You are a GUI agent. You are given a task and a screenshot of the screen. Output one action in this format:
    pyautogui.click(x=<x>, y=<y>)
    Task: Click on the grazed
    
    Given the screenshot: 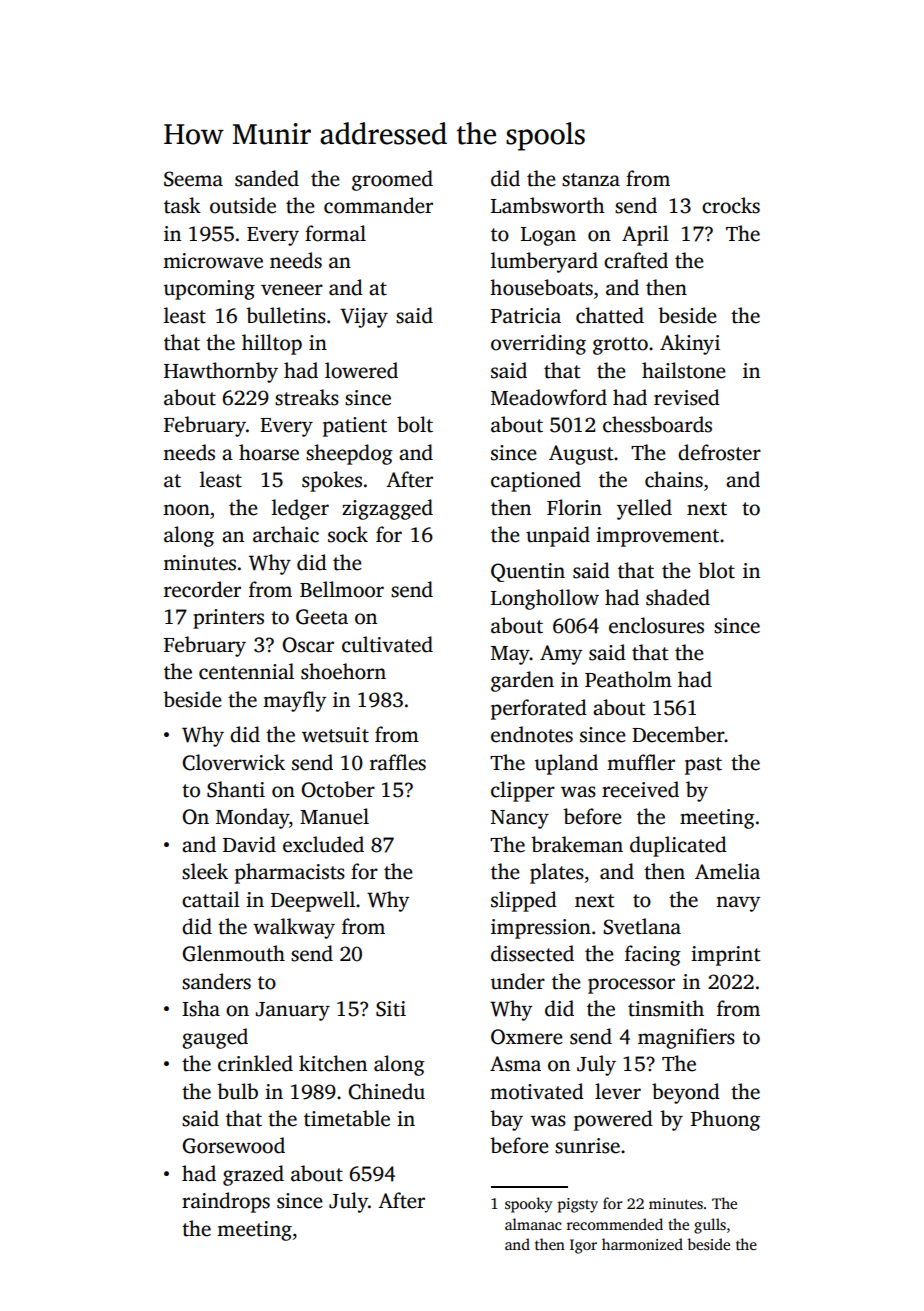 What is the action you would take?
    pyautogui.click(x=253, y=1175)
